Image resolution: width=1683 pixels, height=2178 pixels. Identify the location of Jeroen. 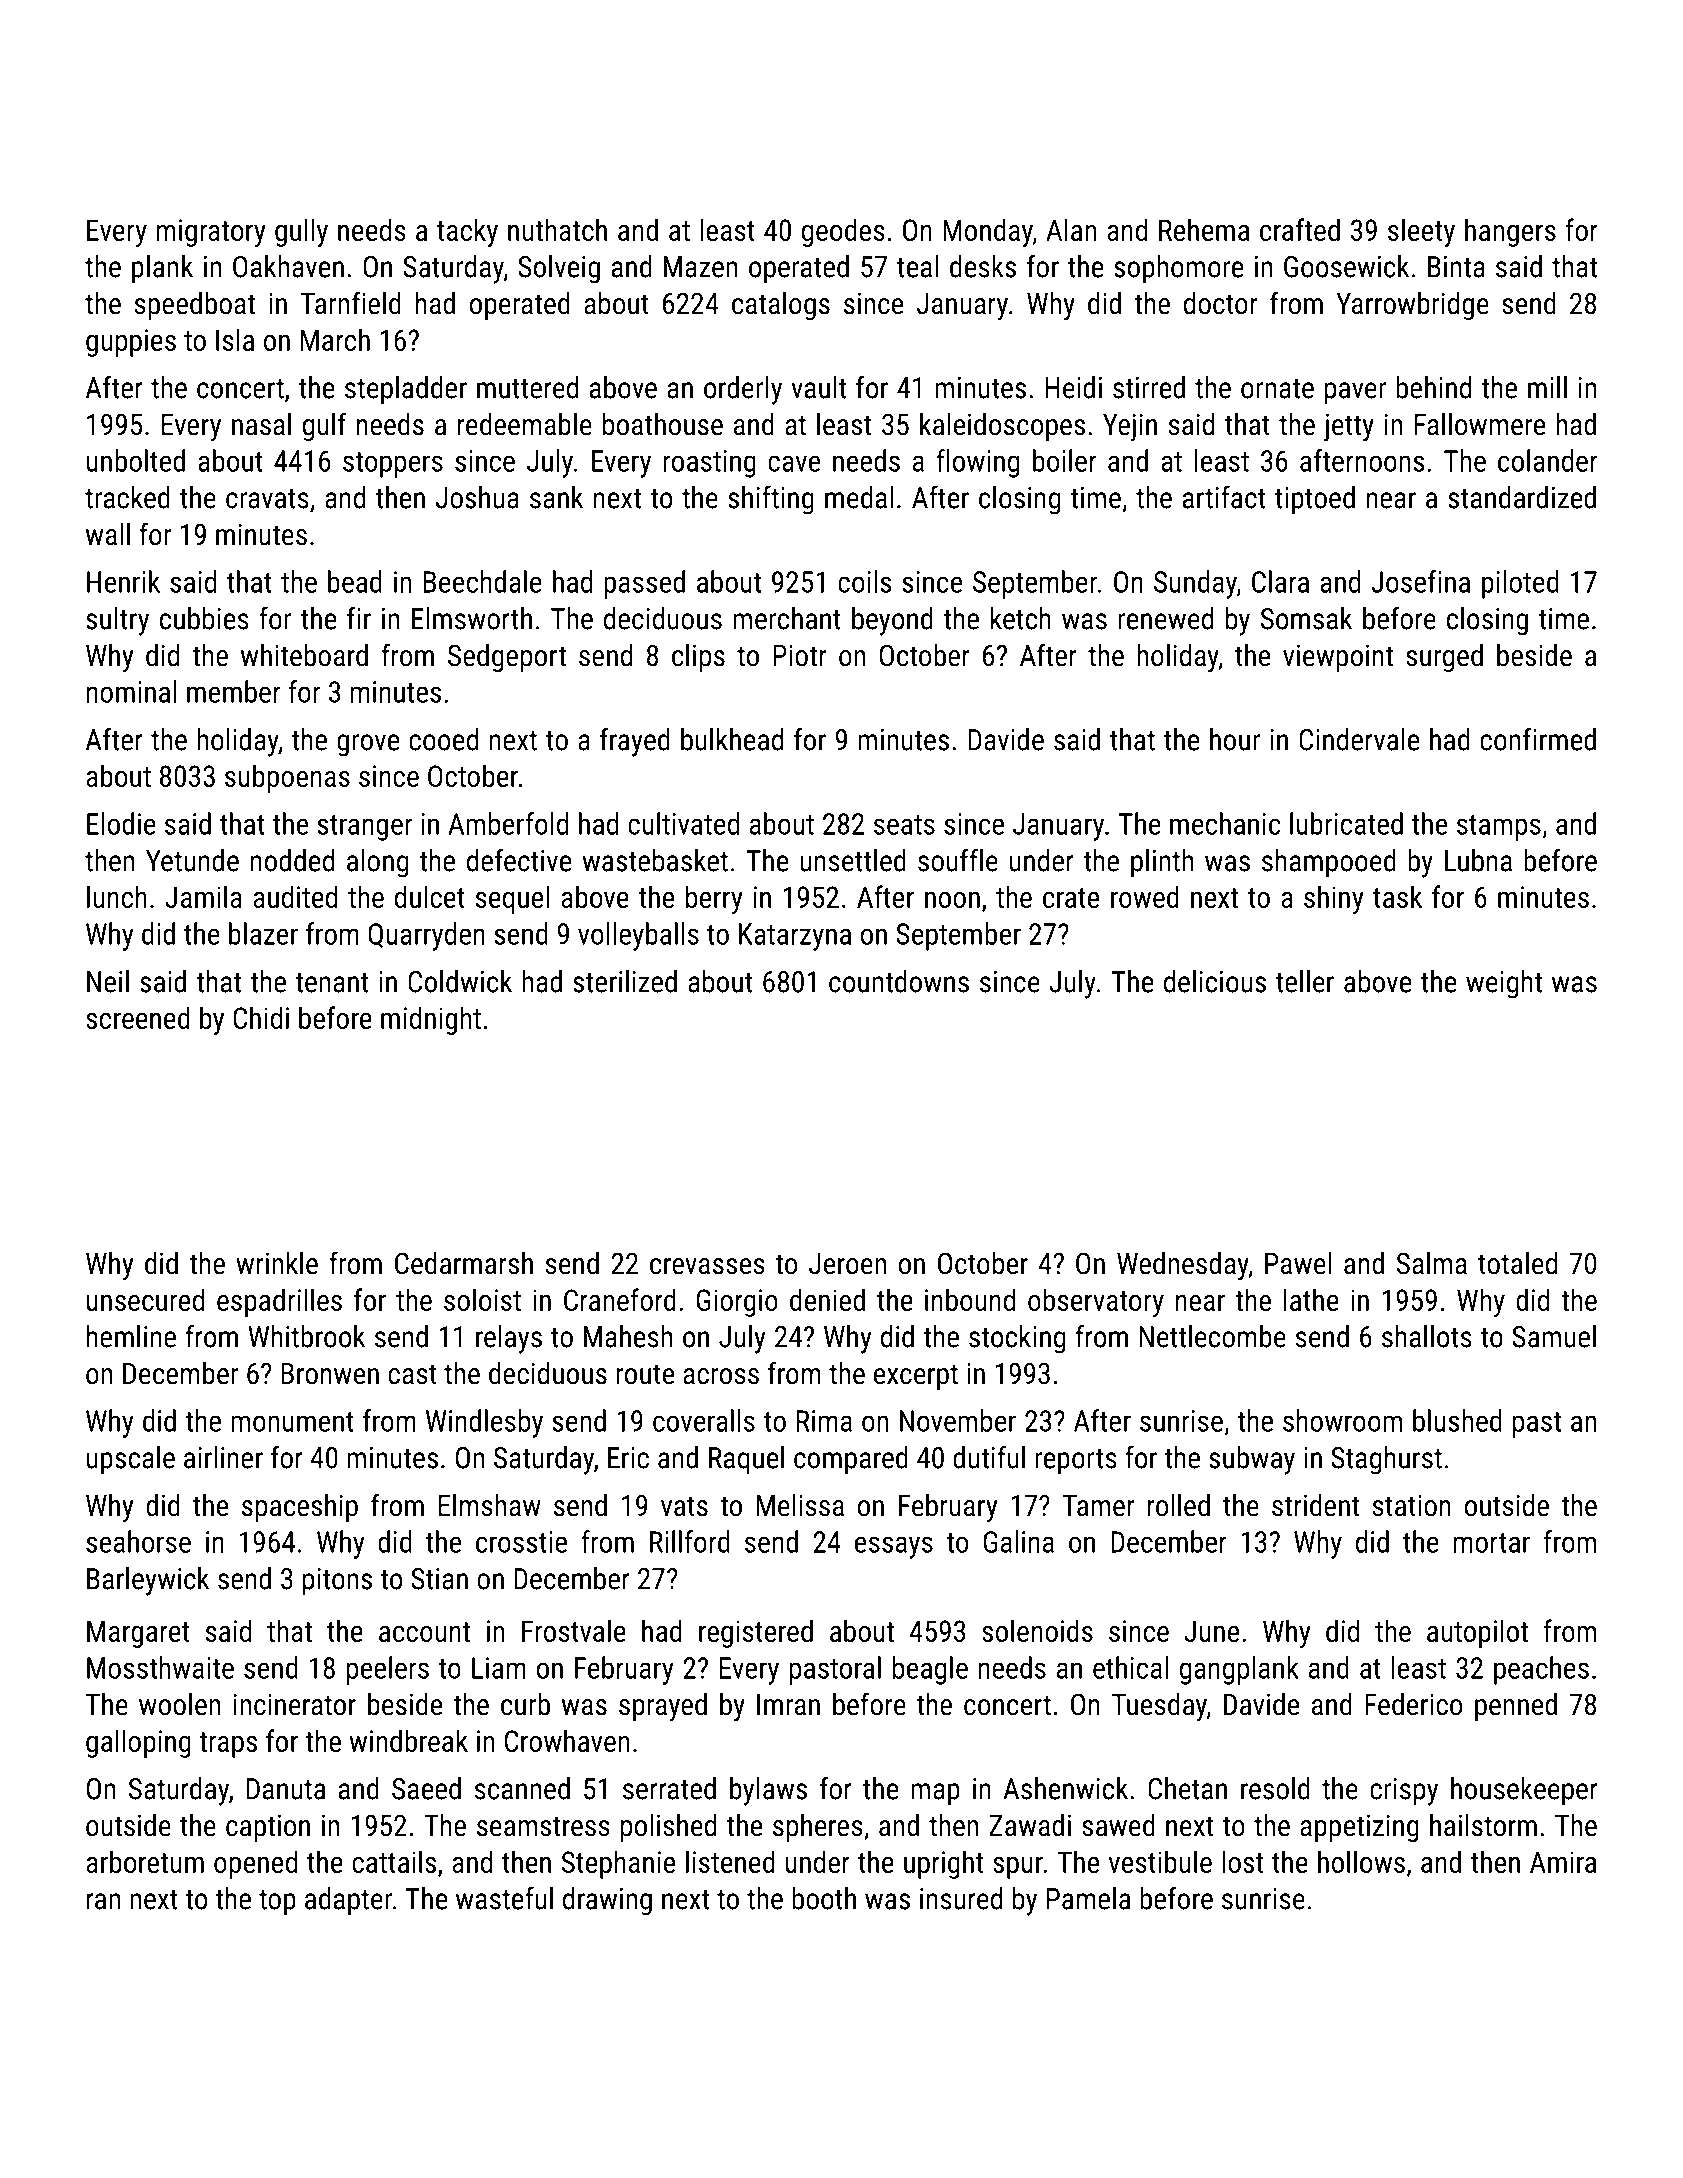
(847, 1264).
